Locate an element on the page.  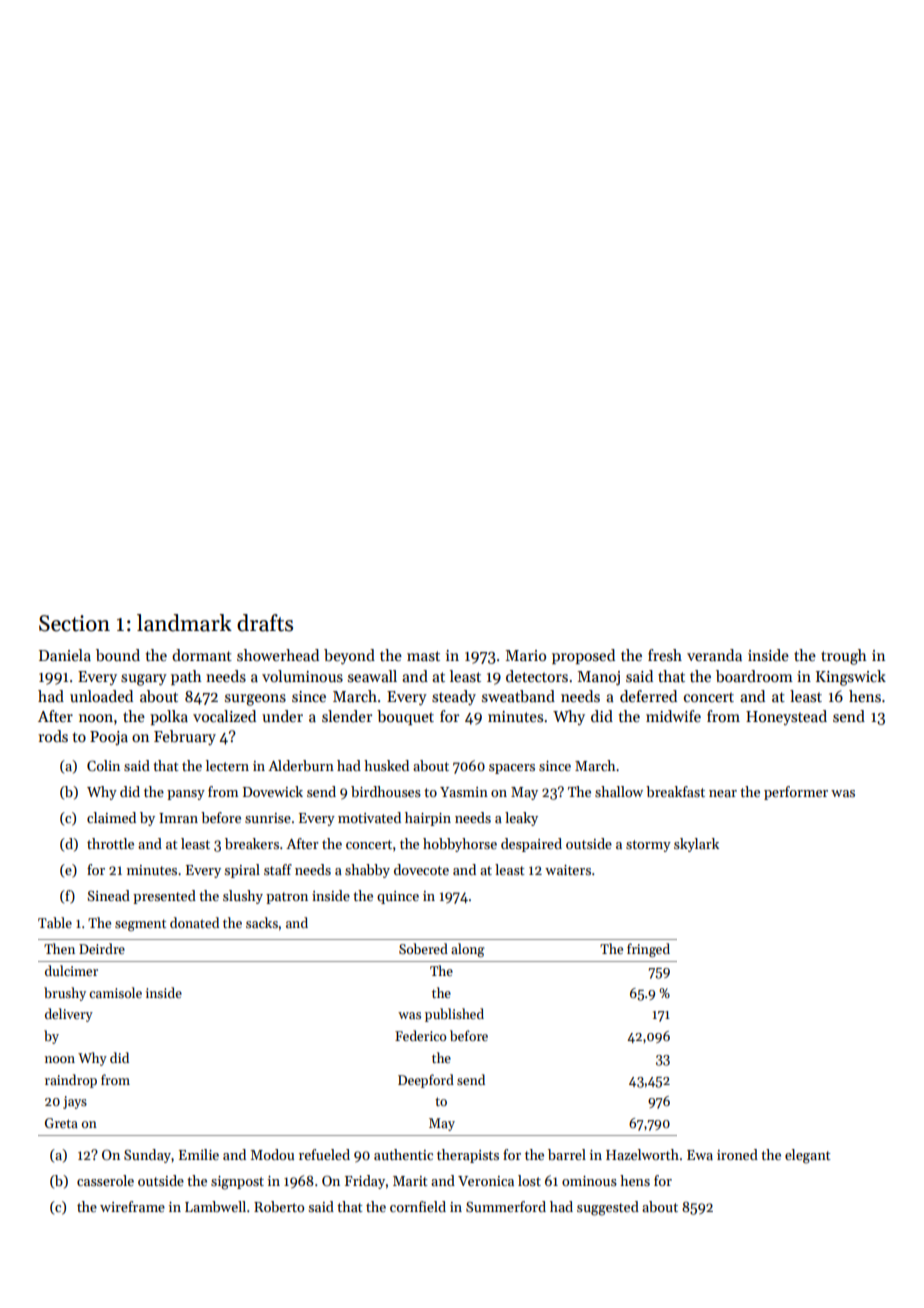
mast is located at coordinates (423, 656).
